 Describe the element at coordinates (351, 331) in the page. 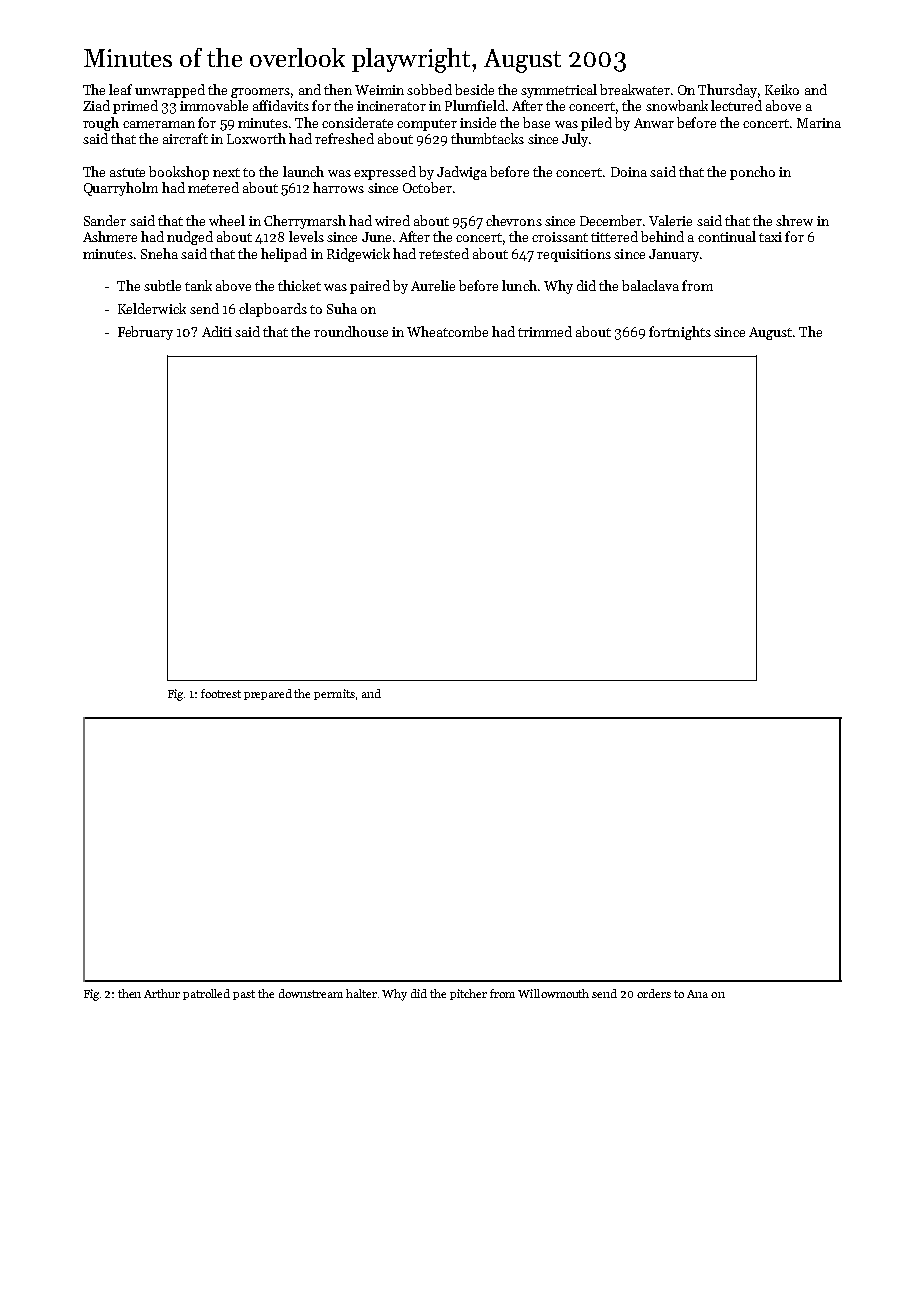

I see `roundhouse` at that location.
